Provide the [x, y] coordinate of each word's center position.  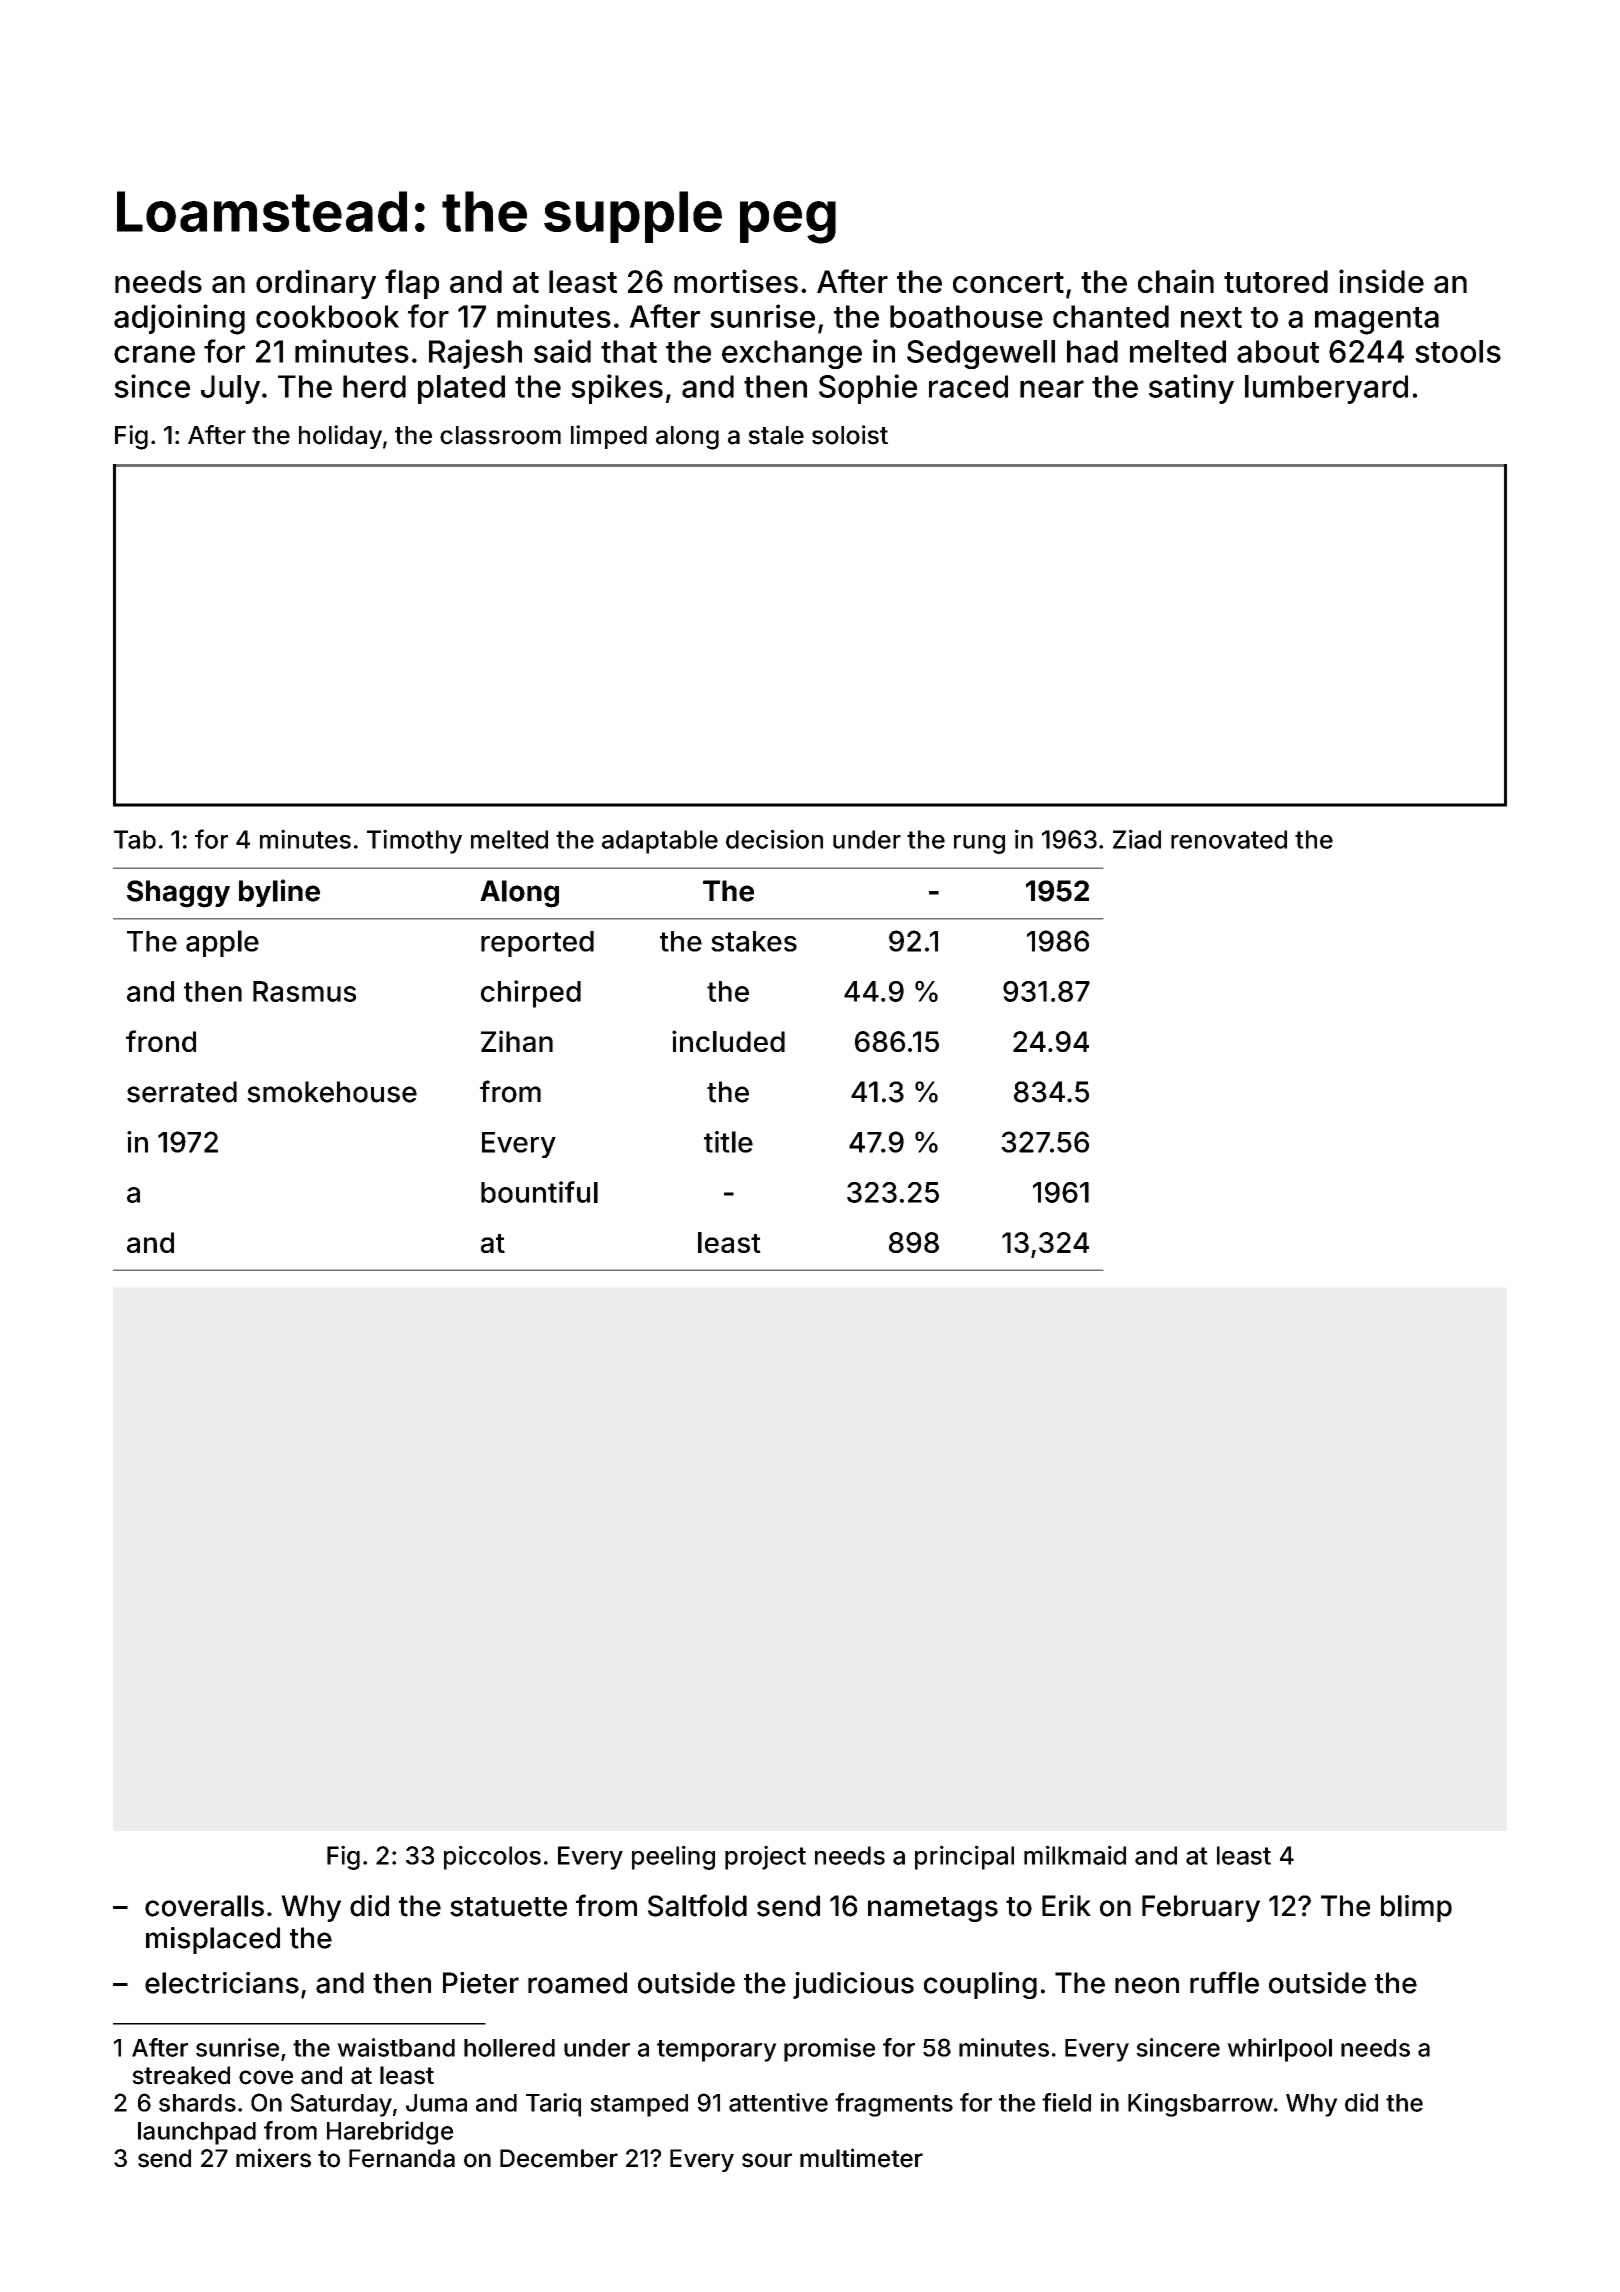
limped [609, 437]
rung [979, 844]
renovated [1229, 839]
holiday [340, 437]
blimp [1416, 1908]
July [230, 389]
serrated [182, 1092]
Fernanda [402, 2158]
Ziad [1137, 839]
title [728, 1142]
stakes [754, 941]
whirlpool [1279, 2050]
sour [767, 2160]
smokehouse [332, 1092]
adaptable [660, 842]
